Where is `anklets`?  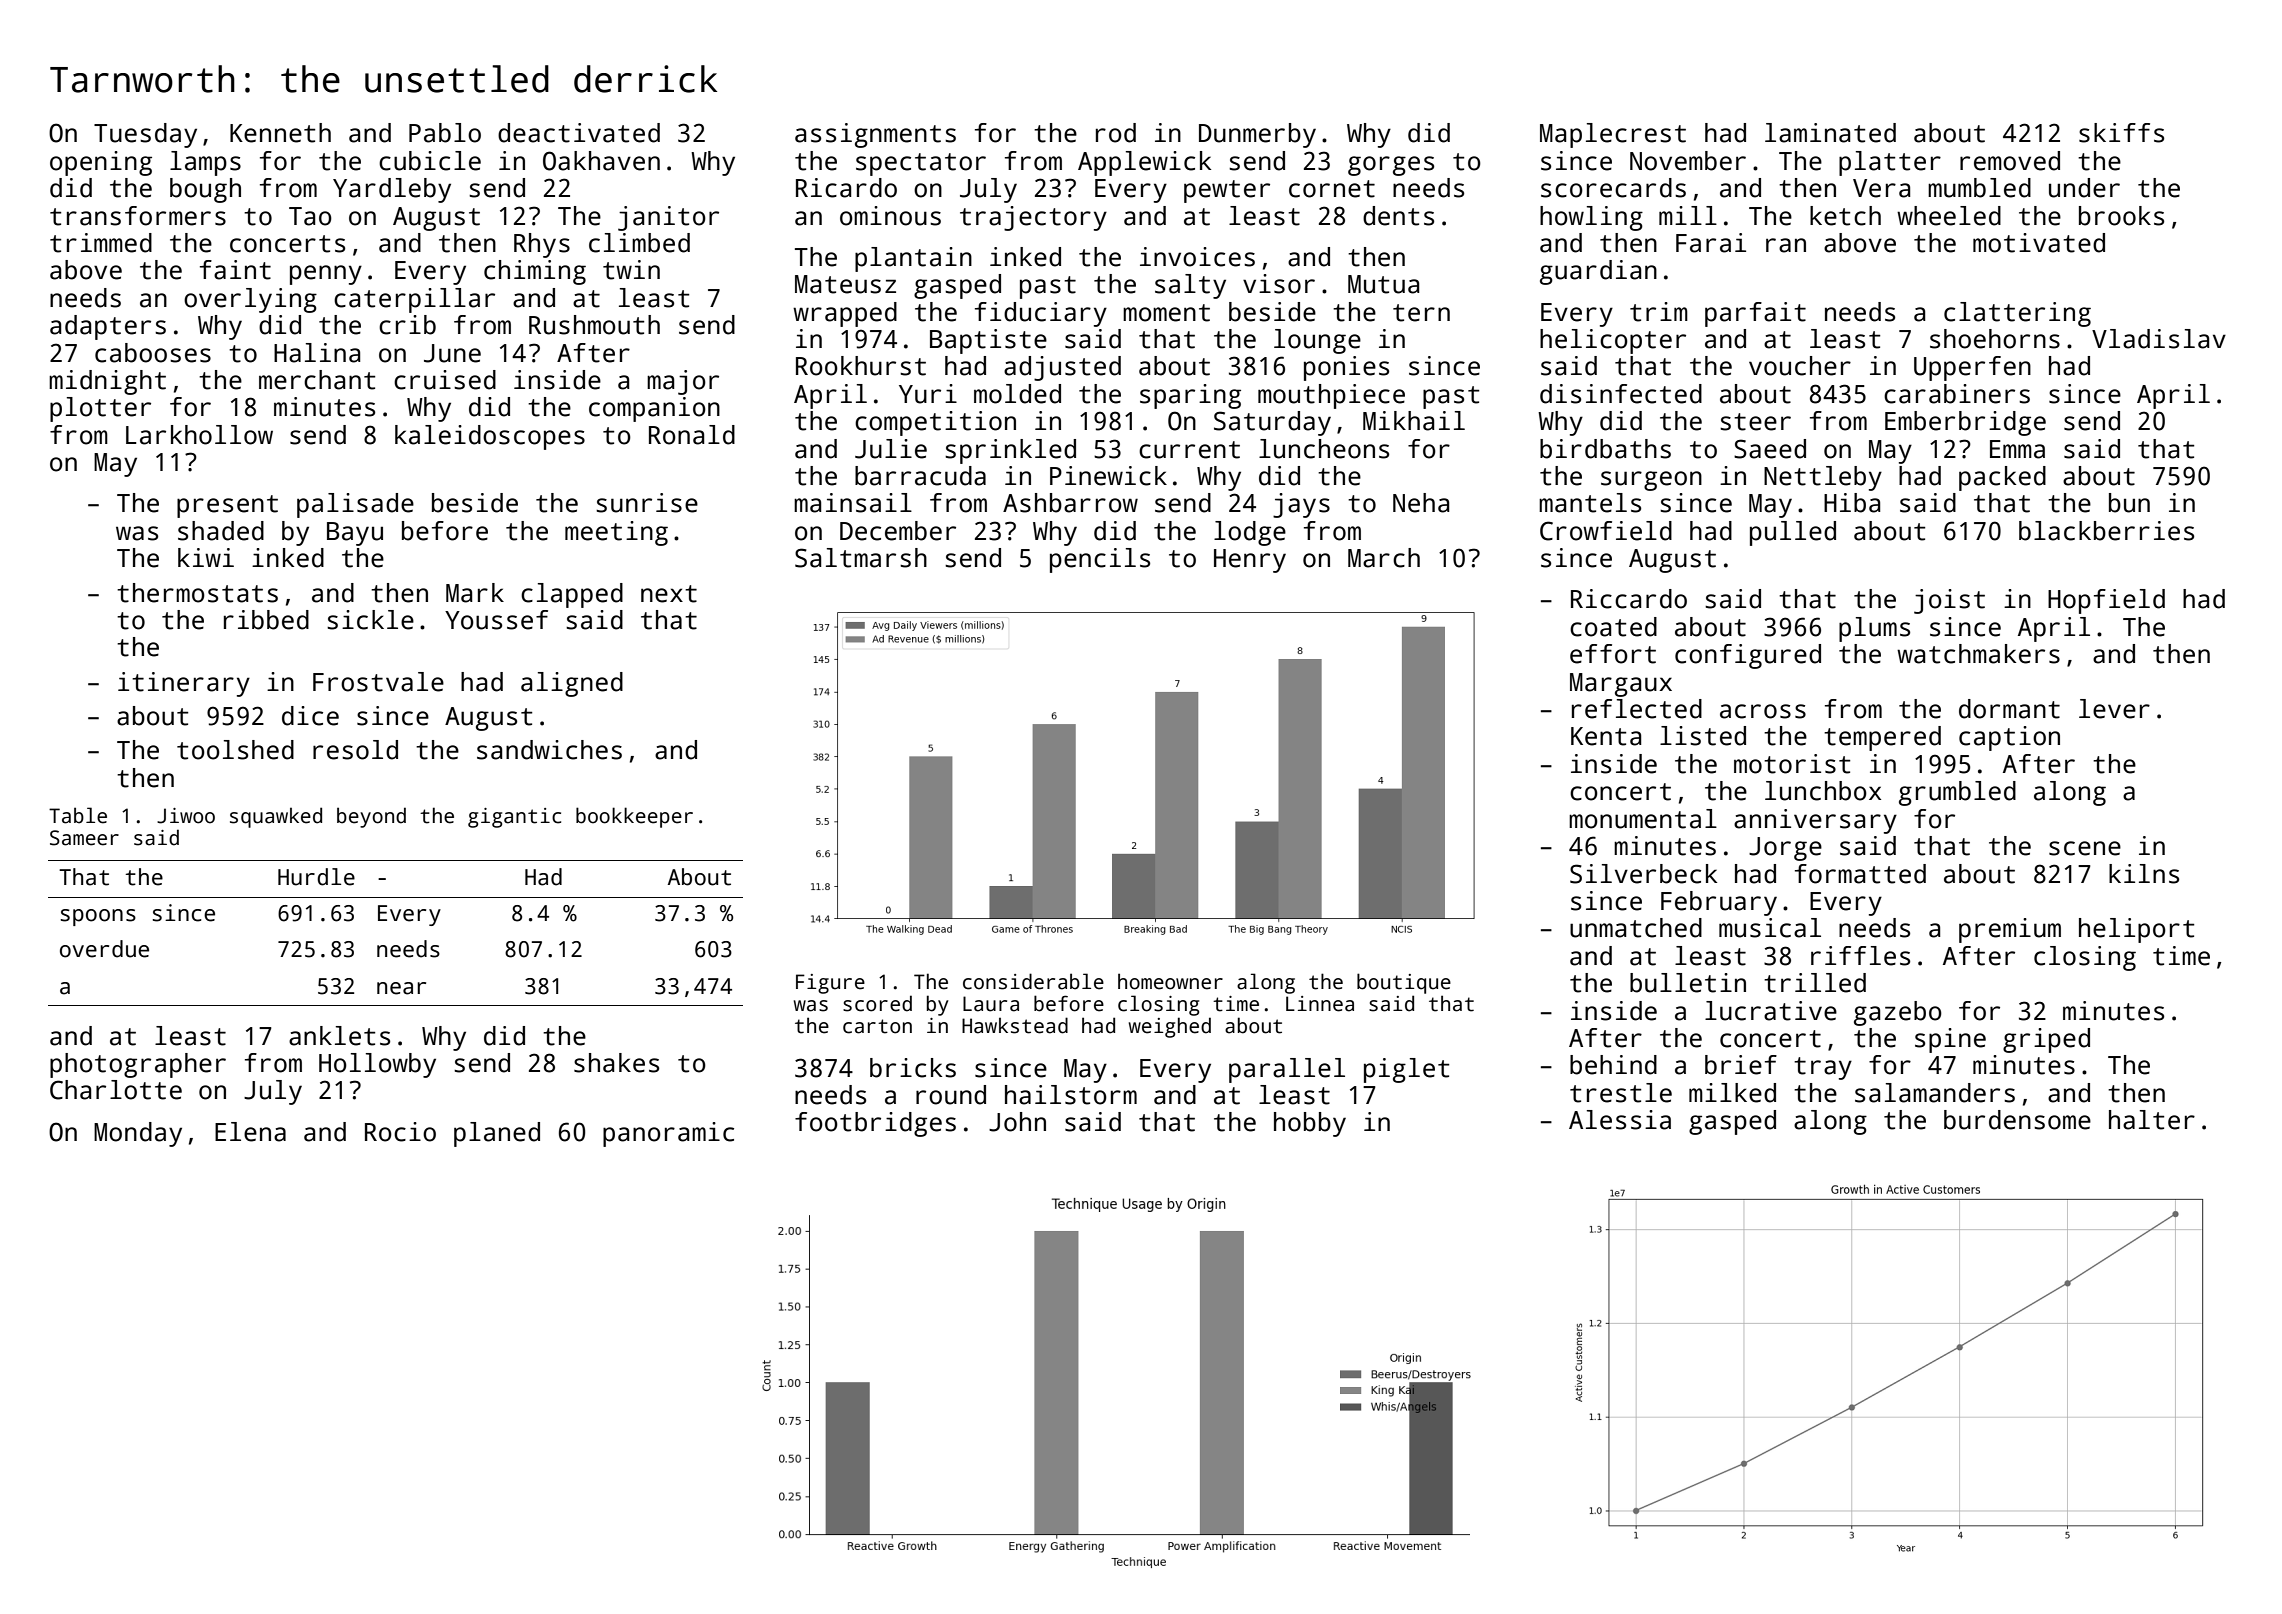
anklets is located at coordinates (339, 1036).
